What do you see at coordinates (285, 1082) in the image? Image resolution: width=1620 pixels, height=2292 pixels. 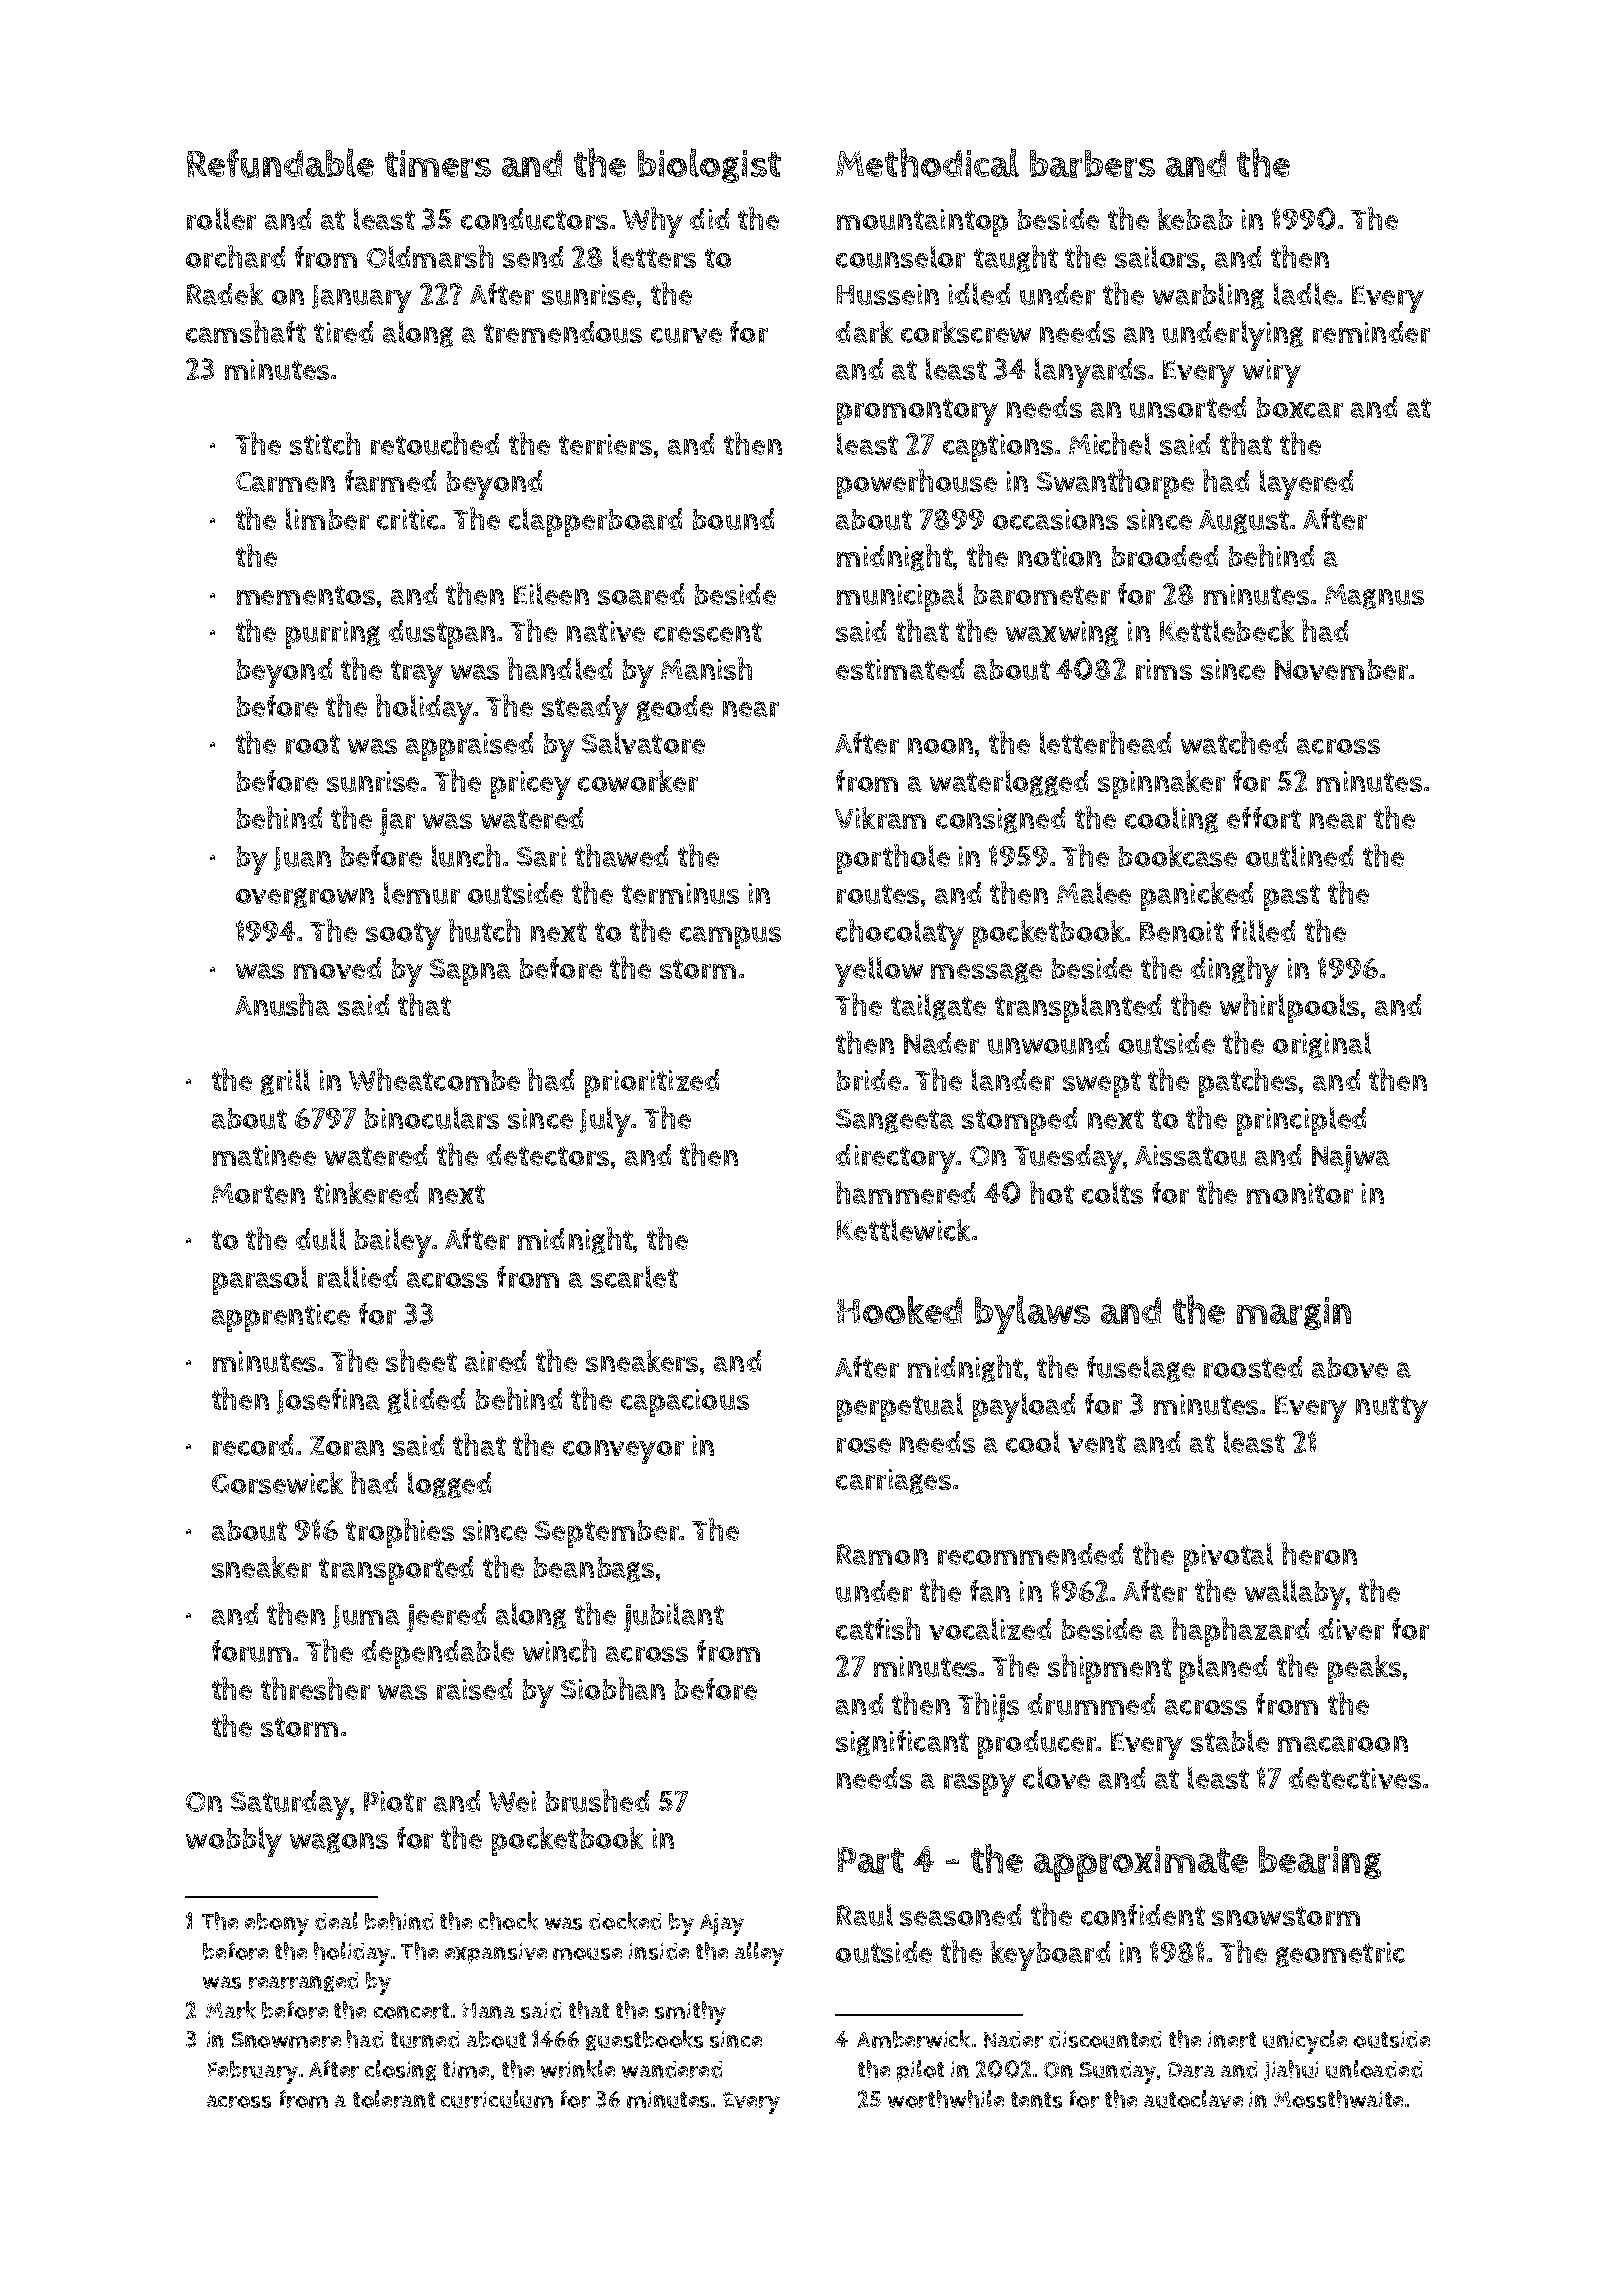 I see `grill` at bounding box center [285, 1082].
